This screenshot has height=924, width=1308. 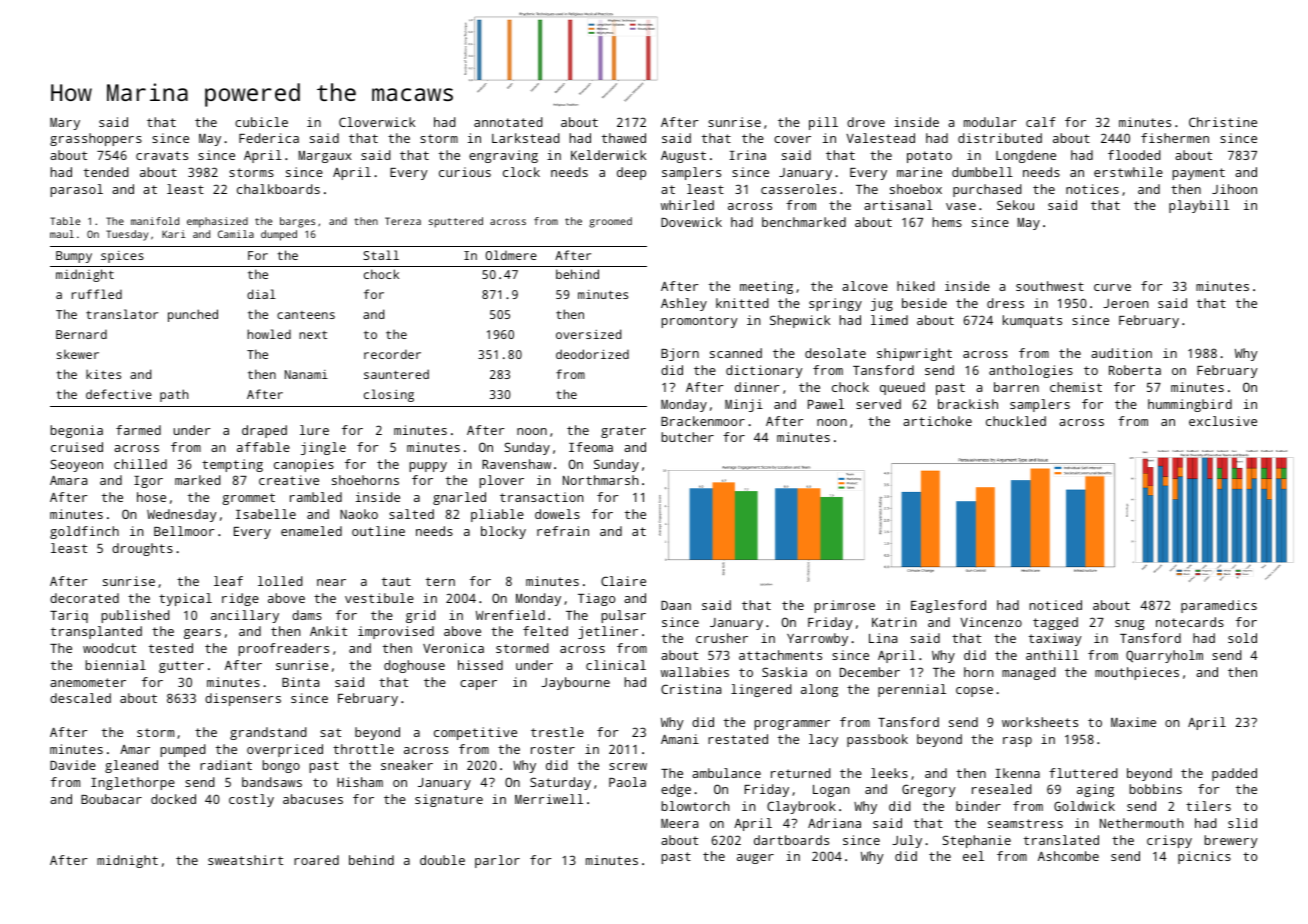 What do you see at coordinates (465, 172) in the screenshot?
I see `curious` at bounding box center [465, 172].
